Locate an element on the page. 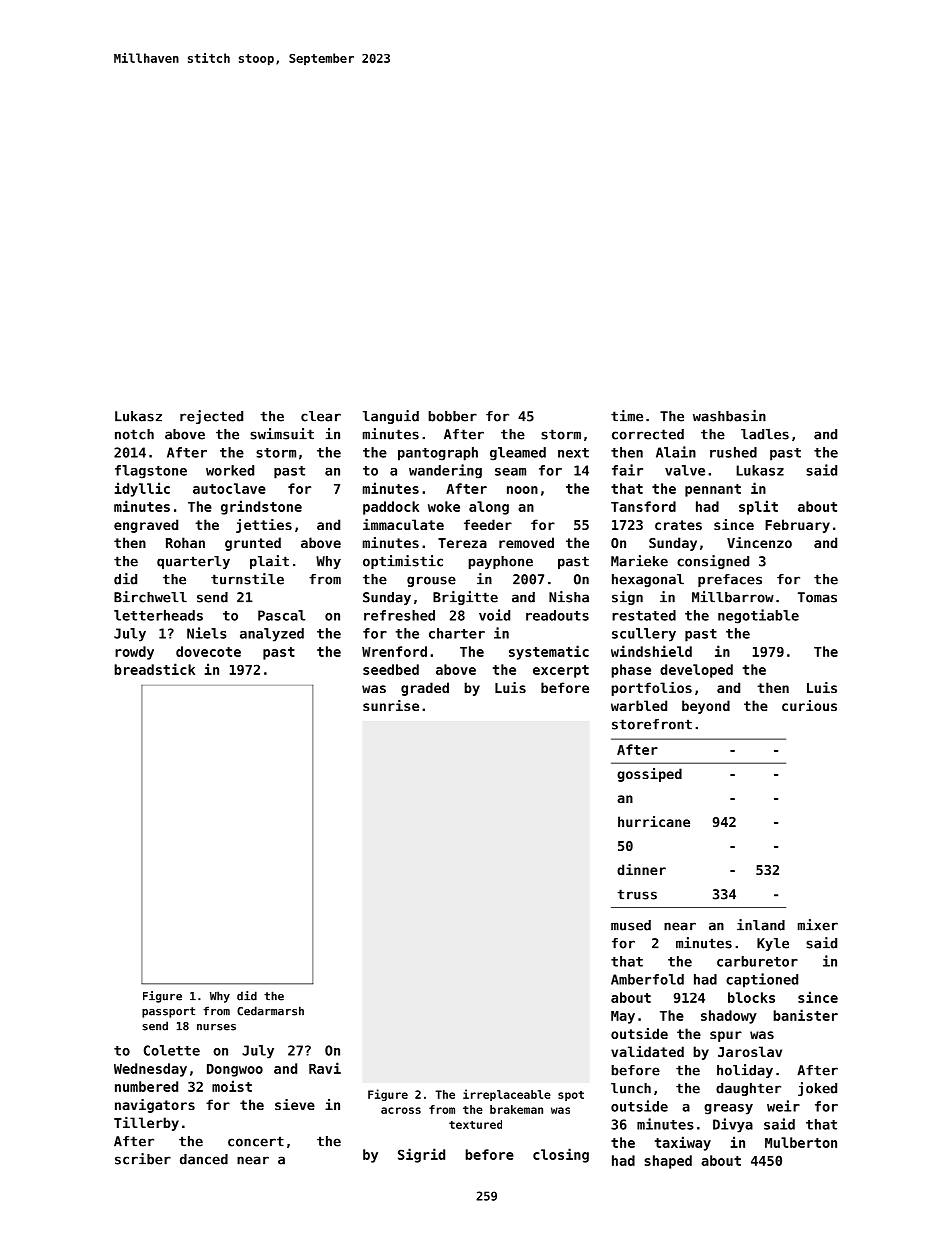 This page has width=952, height=1233. dovecote is located at coordinates (208, 651).
